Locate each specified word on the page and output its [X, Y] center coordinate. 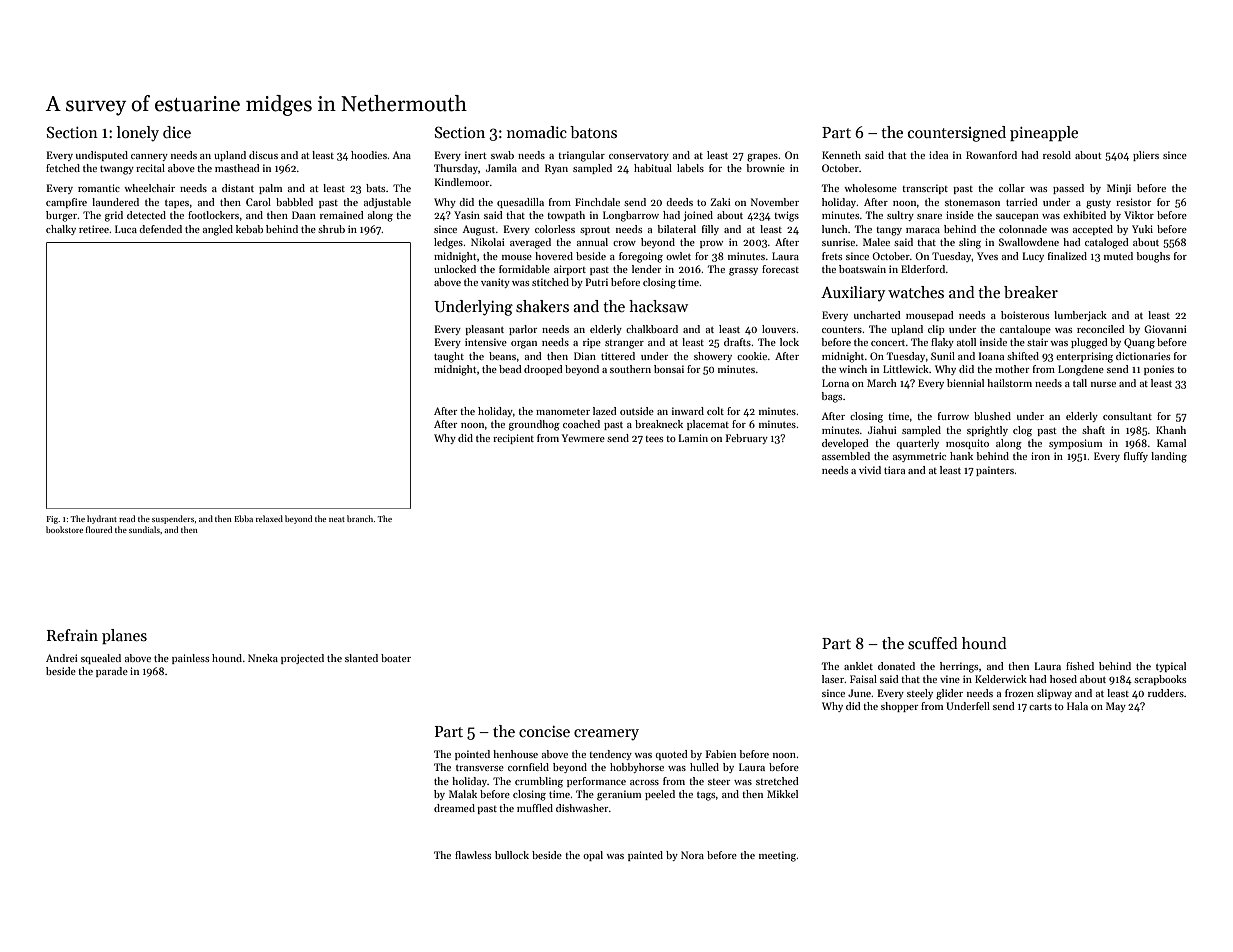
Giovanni [1165, 329]
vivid [870, 470]
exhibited [1084, 215]
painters [995, 471]
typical [1171, 667]
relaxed [269, 518]
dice [177, 132]
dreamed [454, 808]
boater [396, 658]
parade [112, 672]
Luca [126, 229]
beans [502, 356]
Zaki [720, 202]
